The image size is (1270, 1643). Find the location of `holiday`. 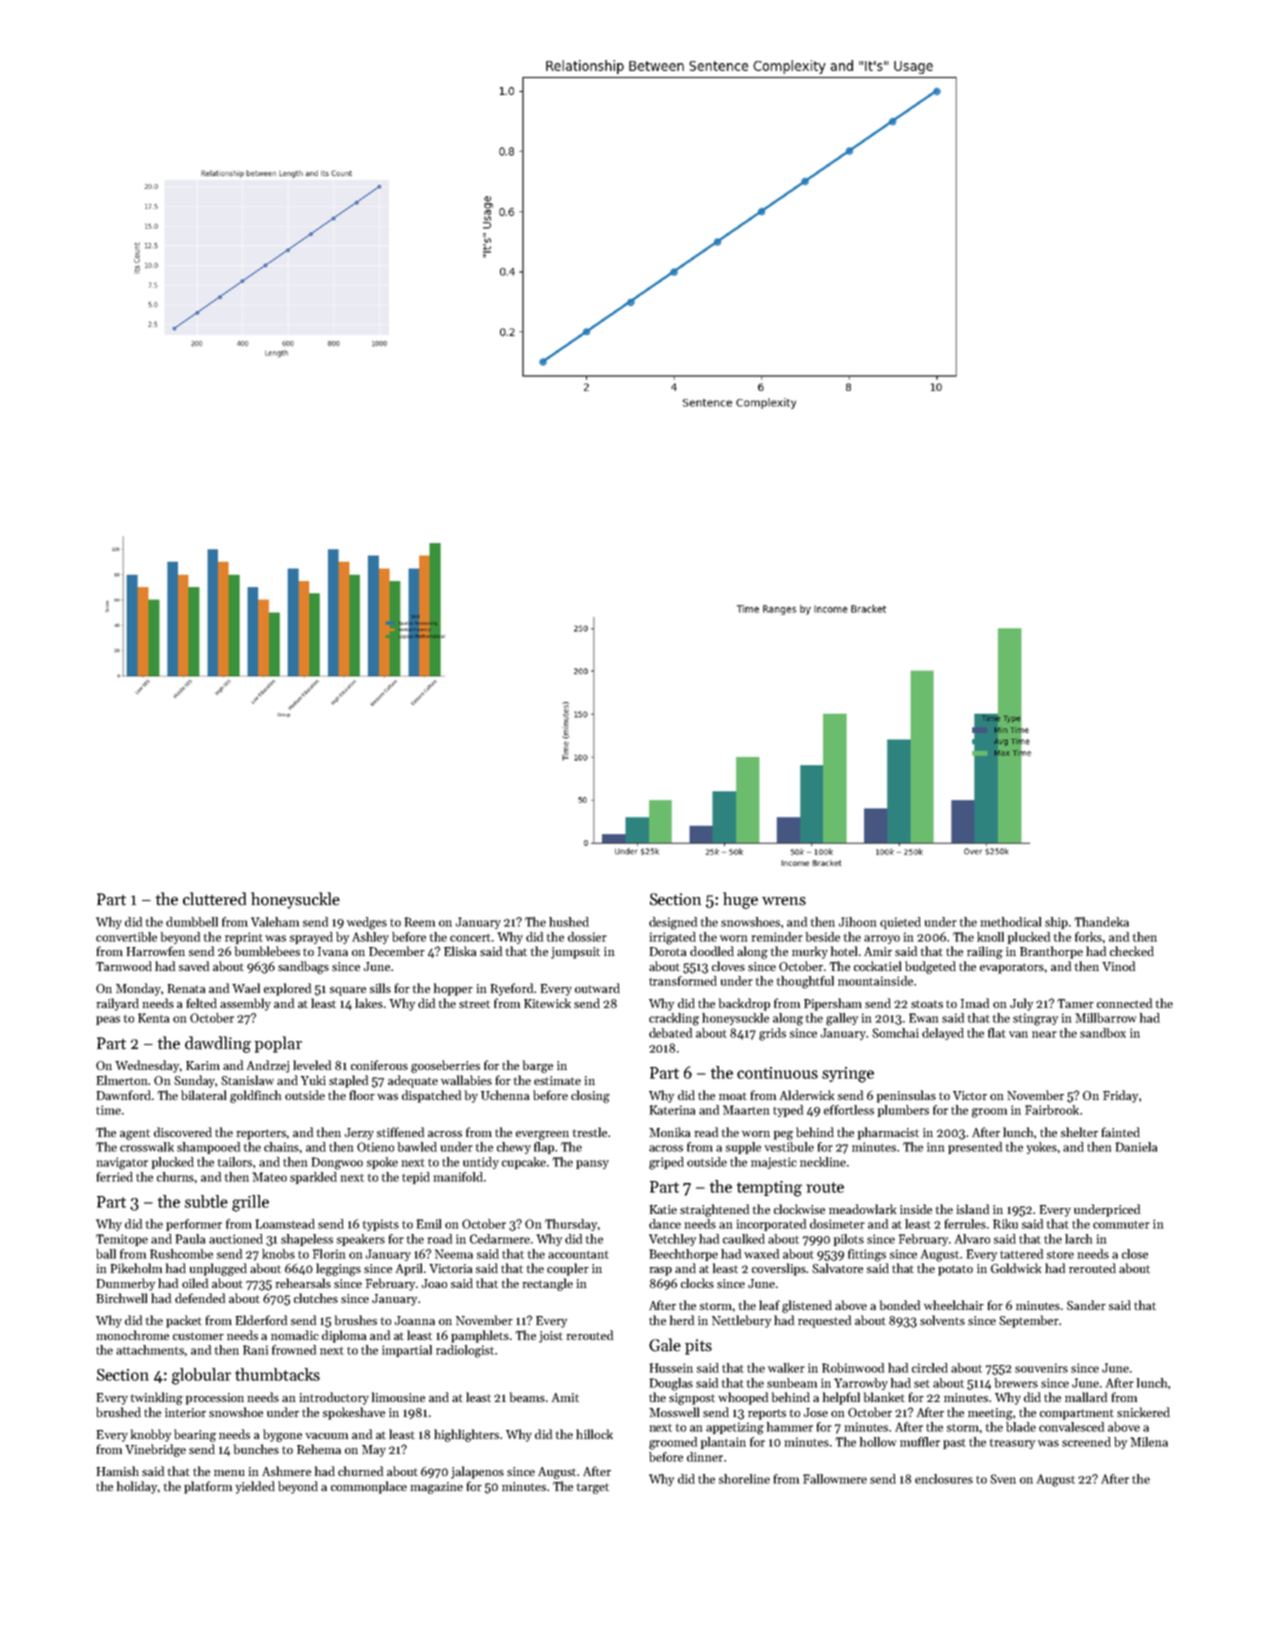

holiday is located at coordinates (137, 1487).
